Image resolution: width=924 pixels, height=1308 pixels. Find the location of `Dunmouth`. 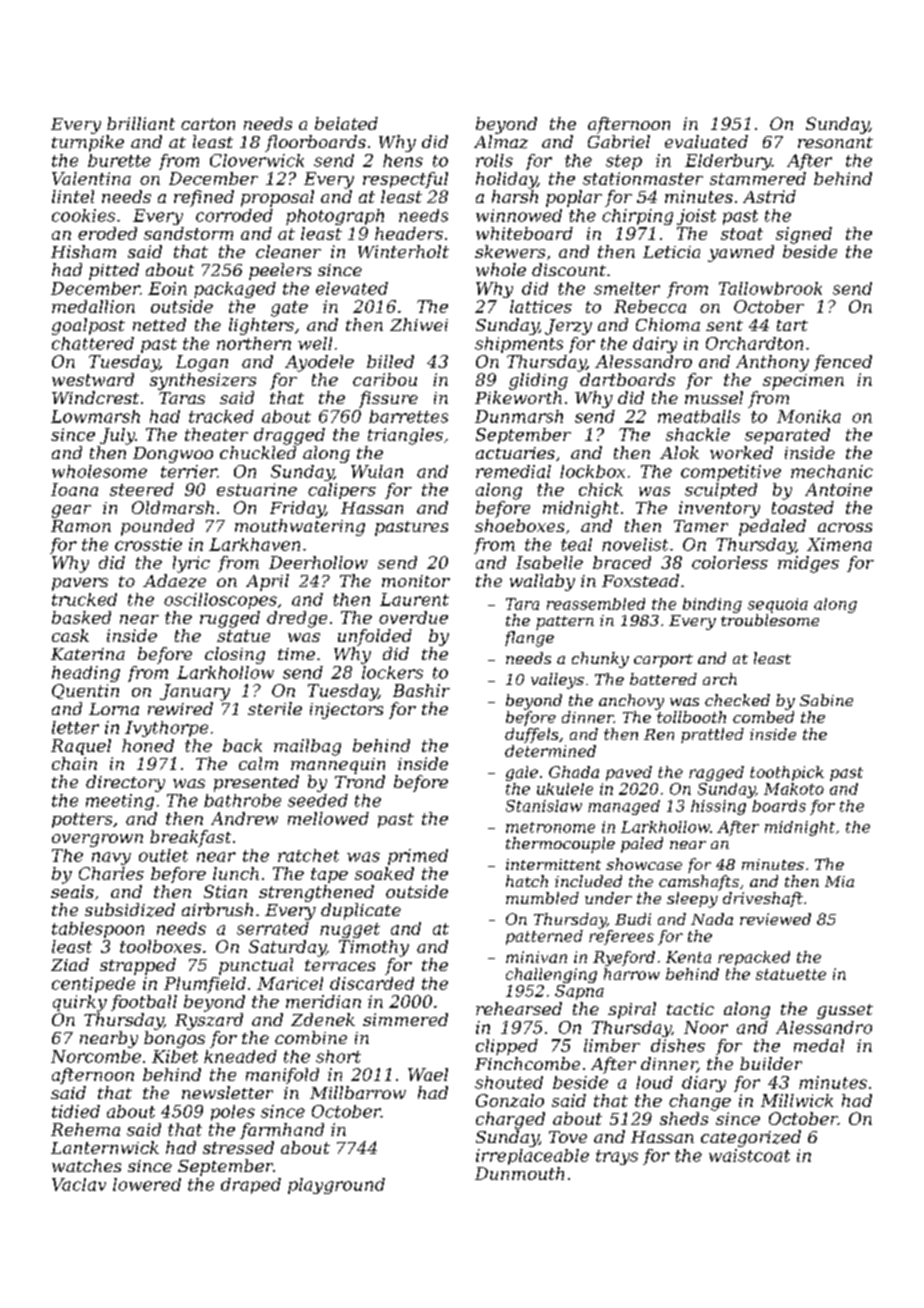

Dunmouth is located at coordinates (519, 1173).
